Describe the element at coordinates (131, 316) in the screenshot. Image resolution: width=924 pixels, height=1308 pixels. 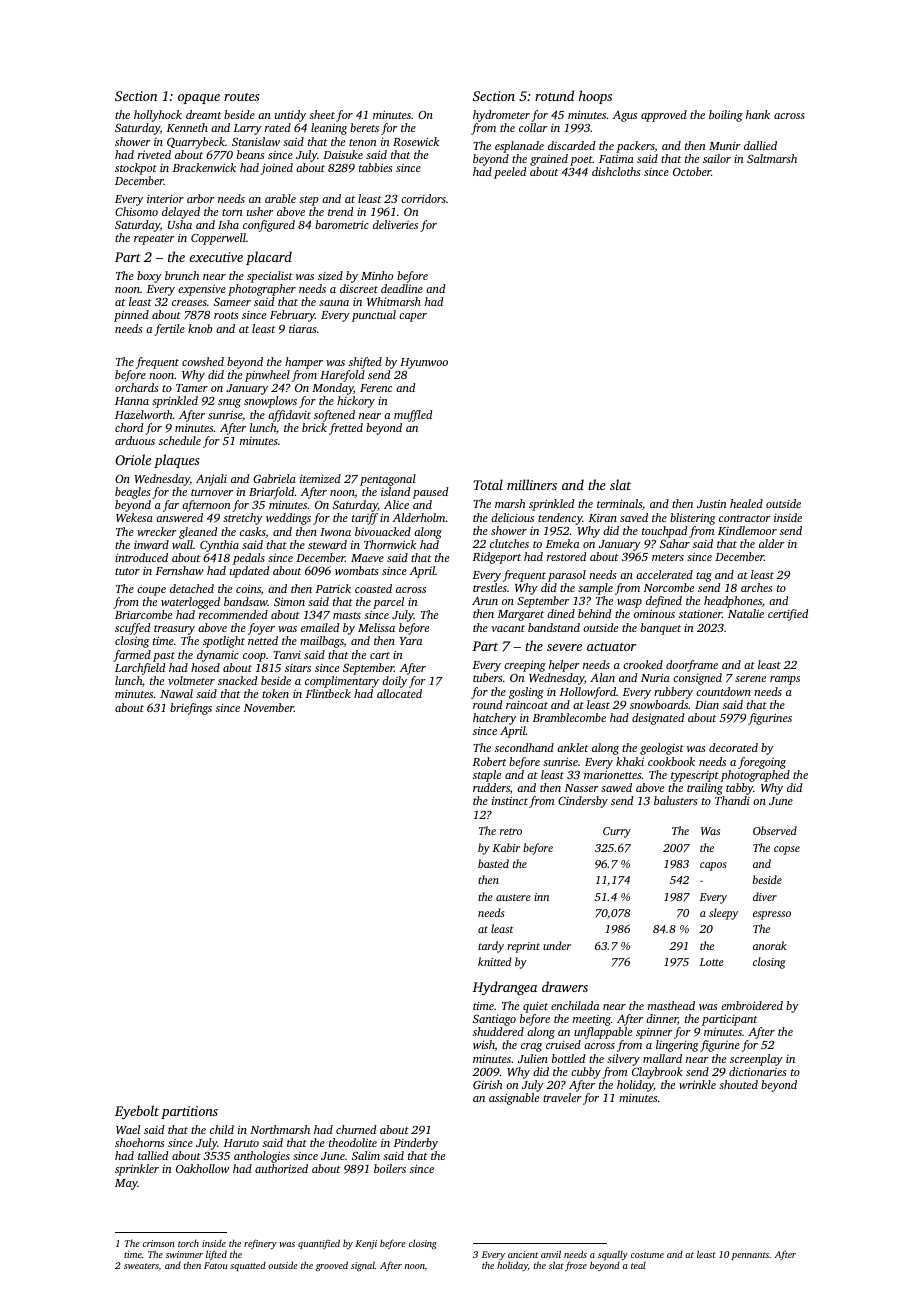
I see `pinned` at that location.
